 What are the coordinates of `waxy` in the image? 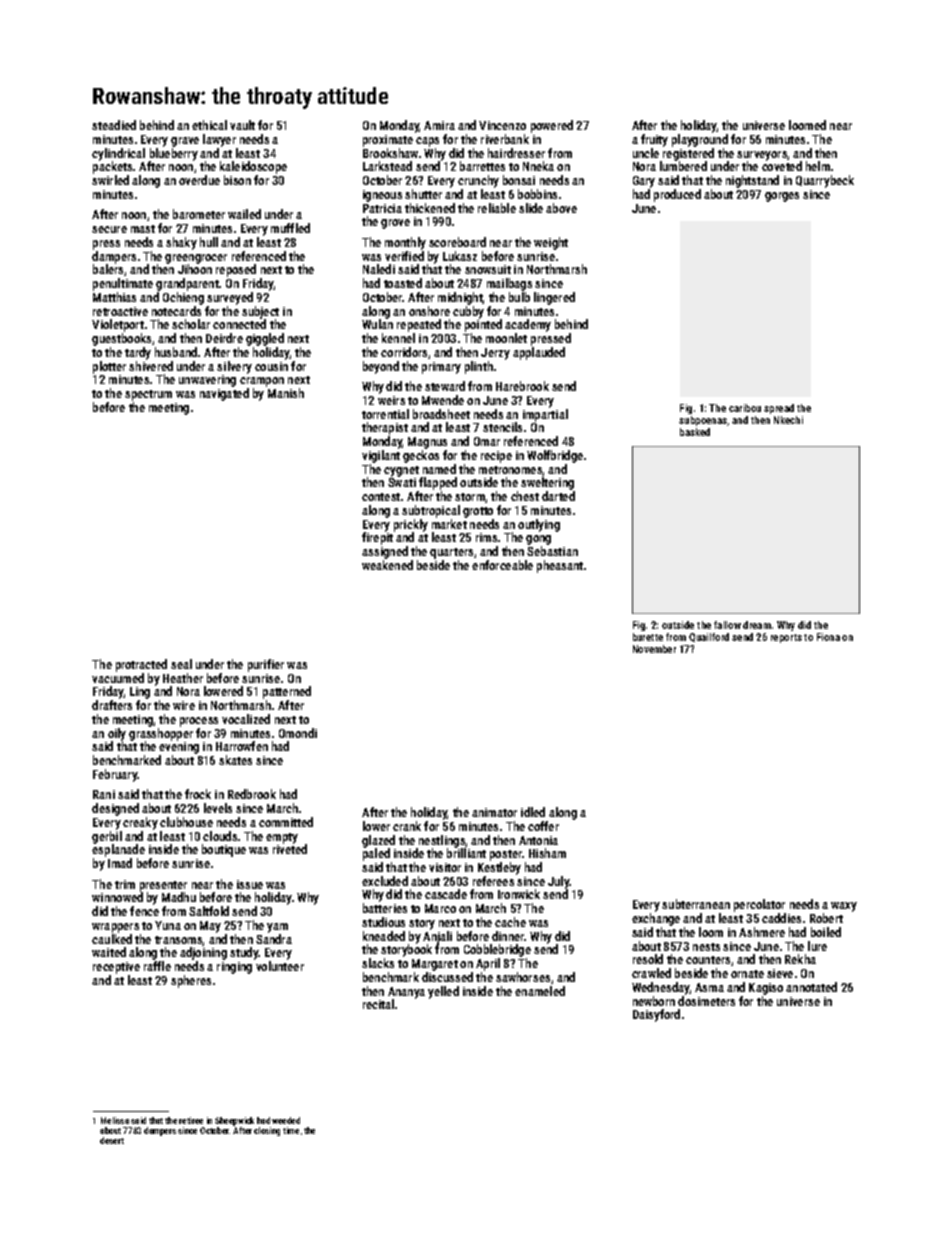 It's located at (844, 907).
